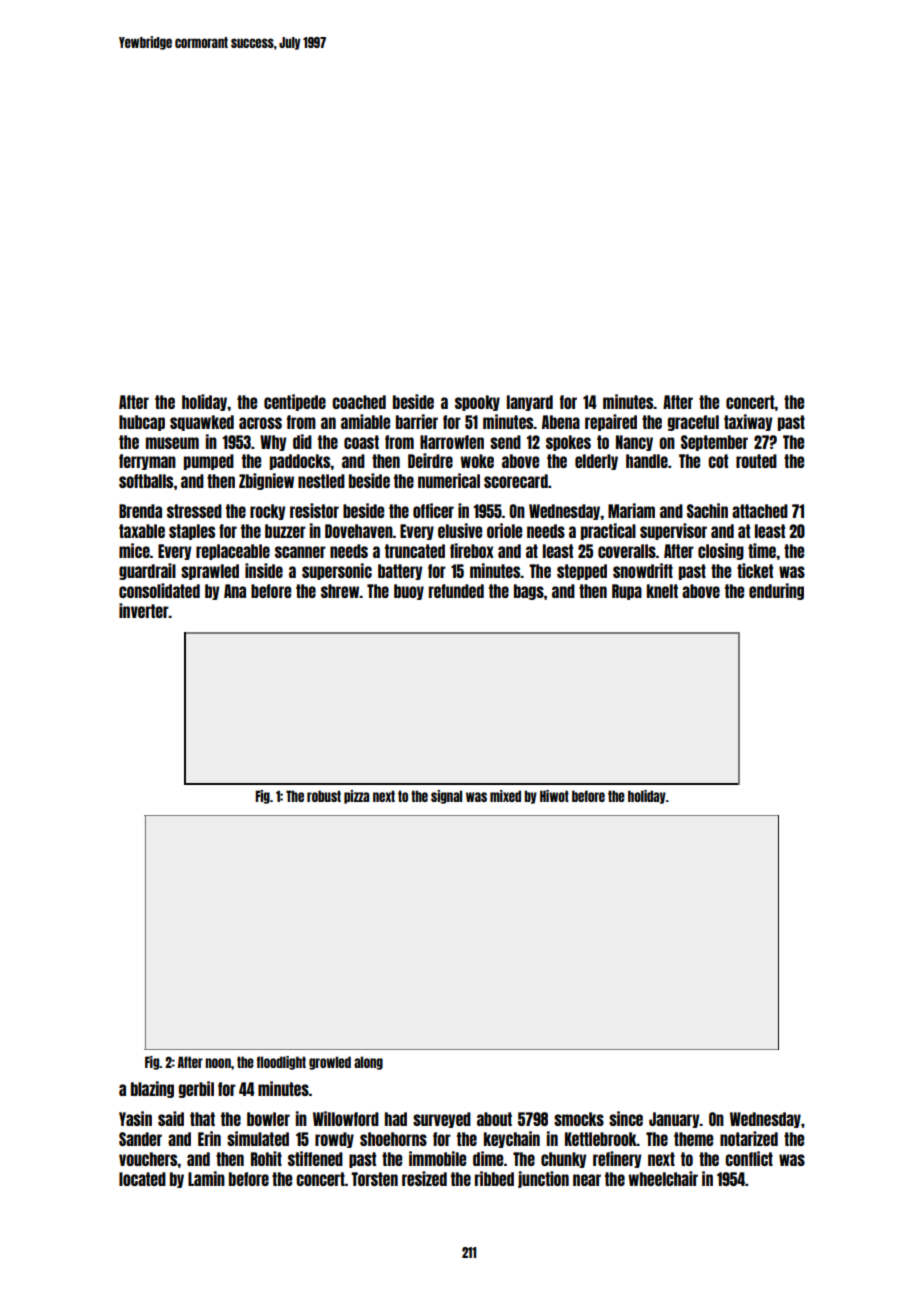 This screenshot has height=1308, width=924. What do you see at coordinates (142, 423) in the screenshot?
I see `hubcap` at bounding box center [142, 423].
